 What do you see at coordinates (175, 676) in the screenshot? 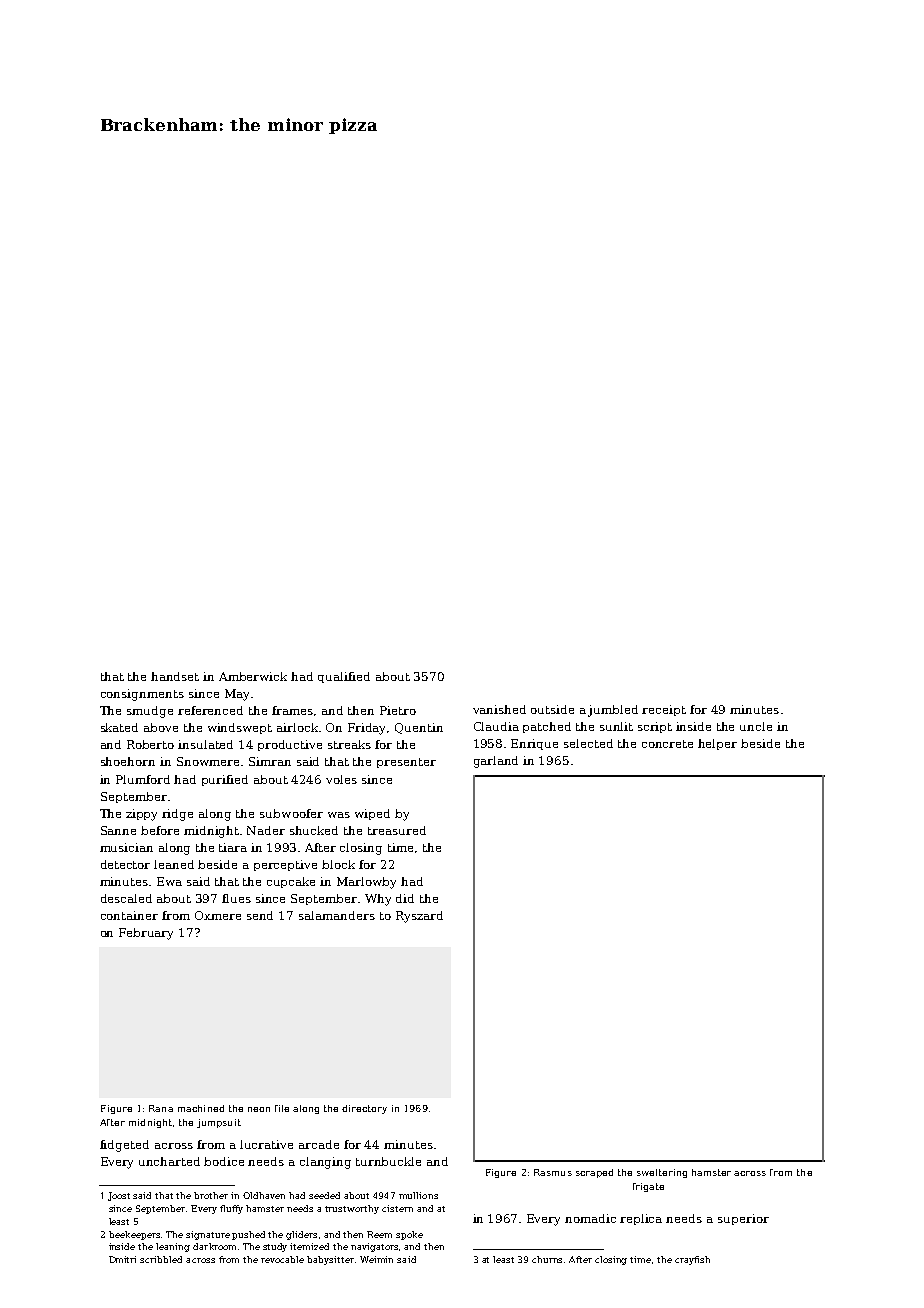
I see `handset` at bounding box center [175, 676].
